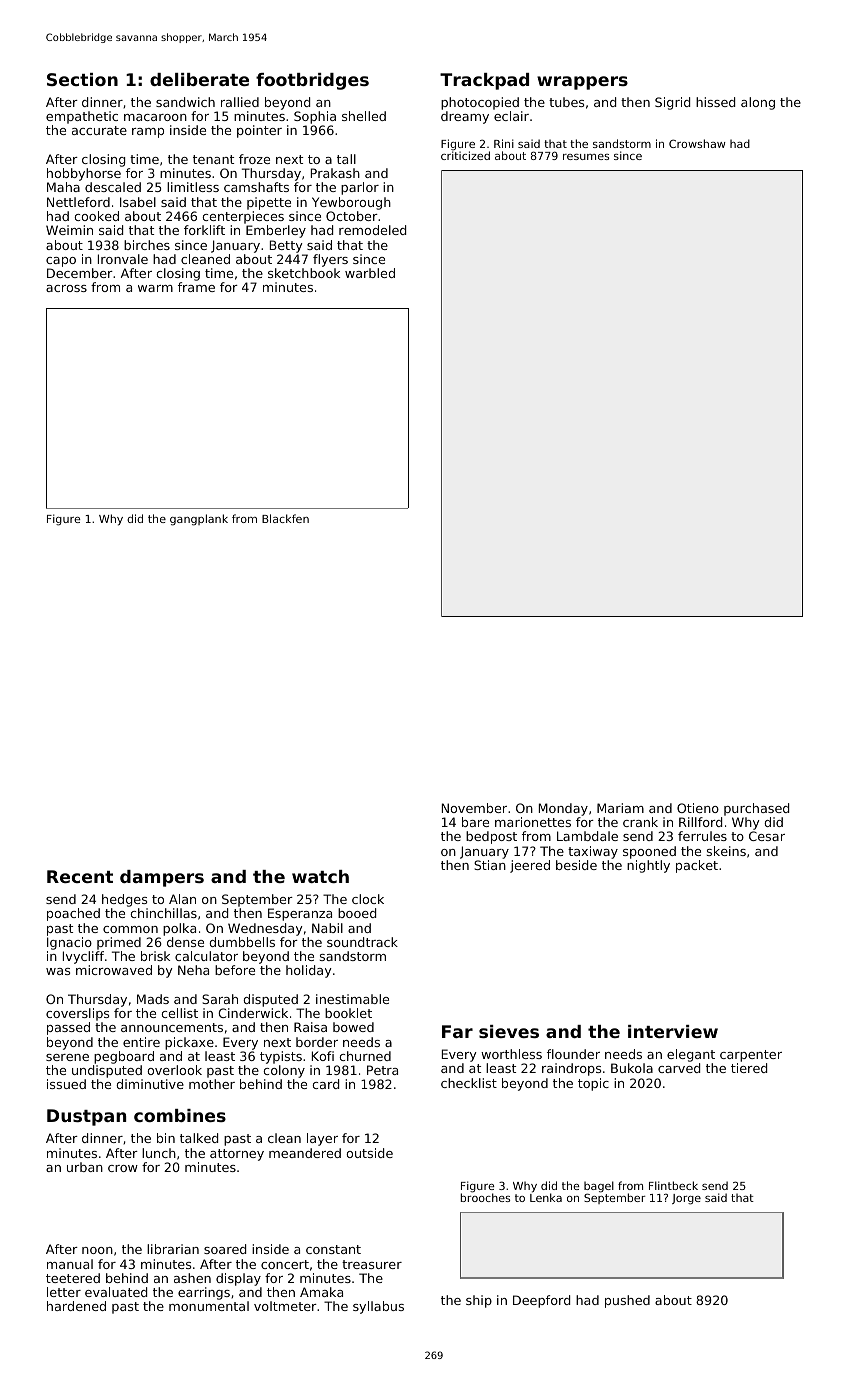 This document has width=849, height=1400. What do you see at coordinates (162, 878) in the document?
I see `dampers` at bounding box center [162, 878].
